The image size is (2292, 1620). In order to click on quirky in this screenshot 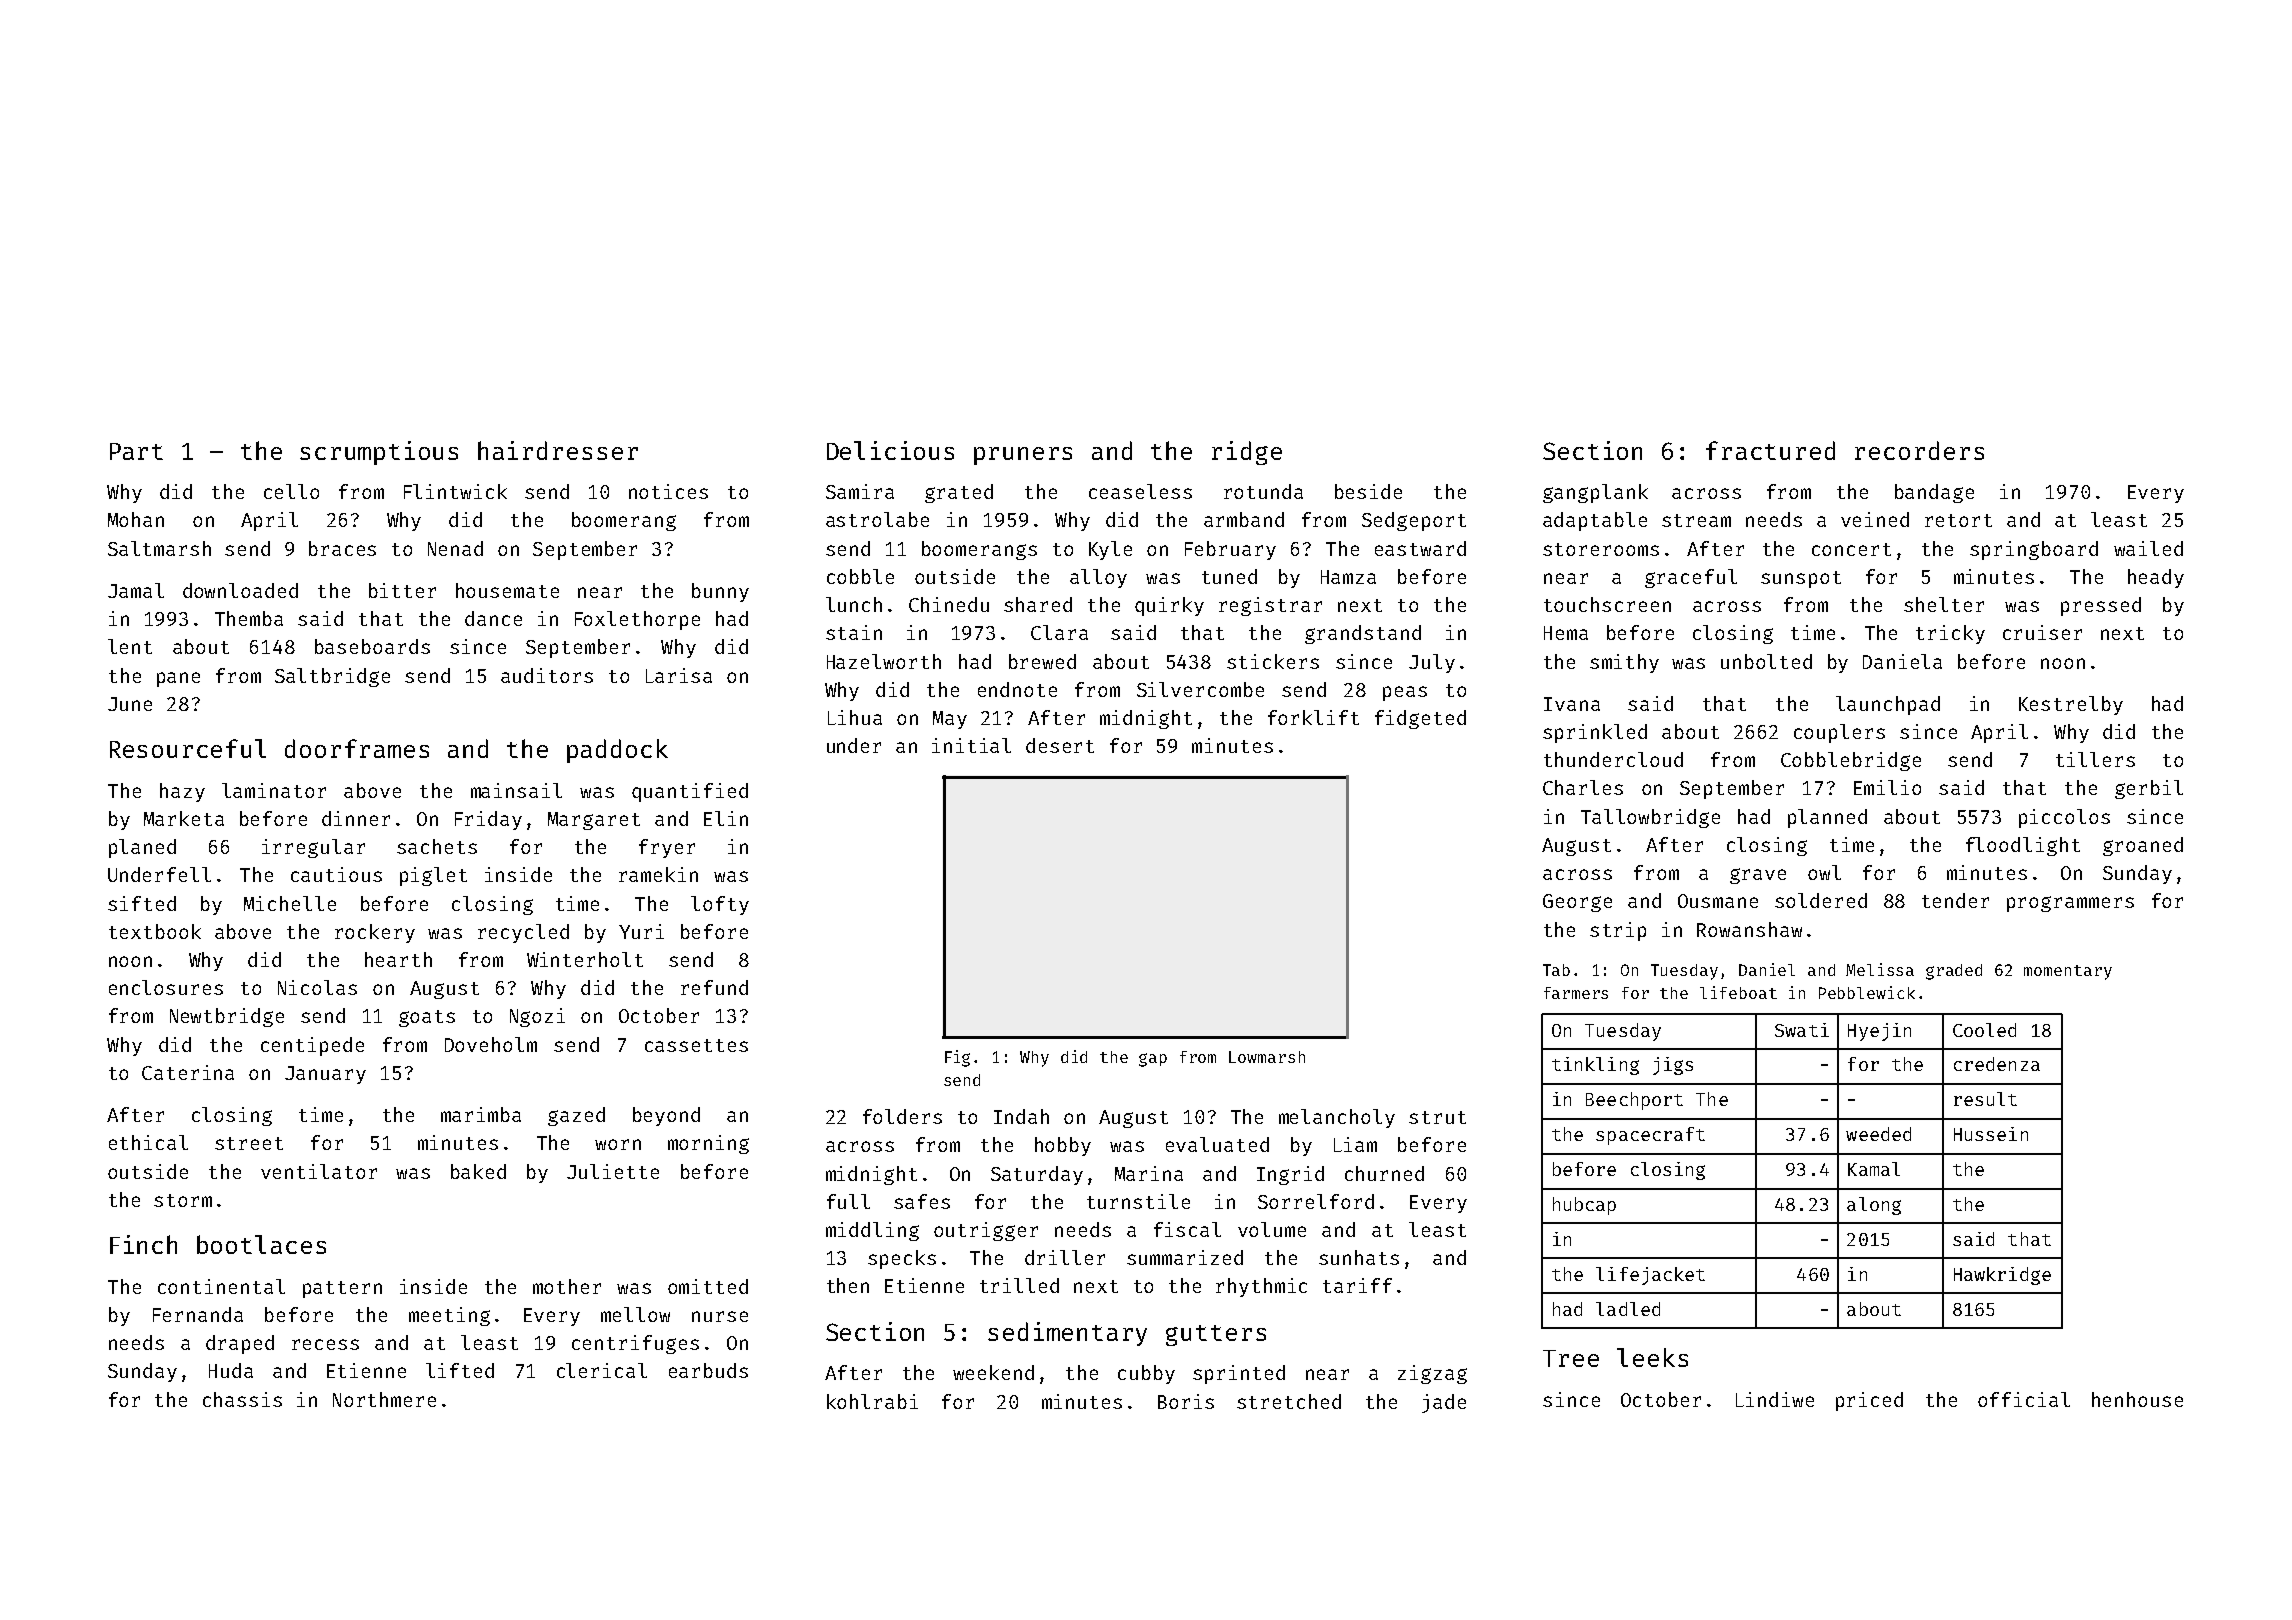, I will do `click(1169, 606)`.
